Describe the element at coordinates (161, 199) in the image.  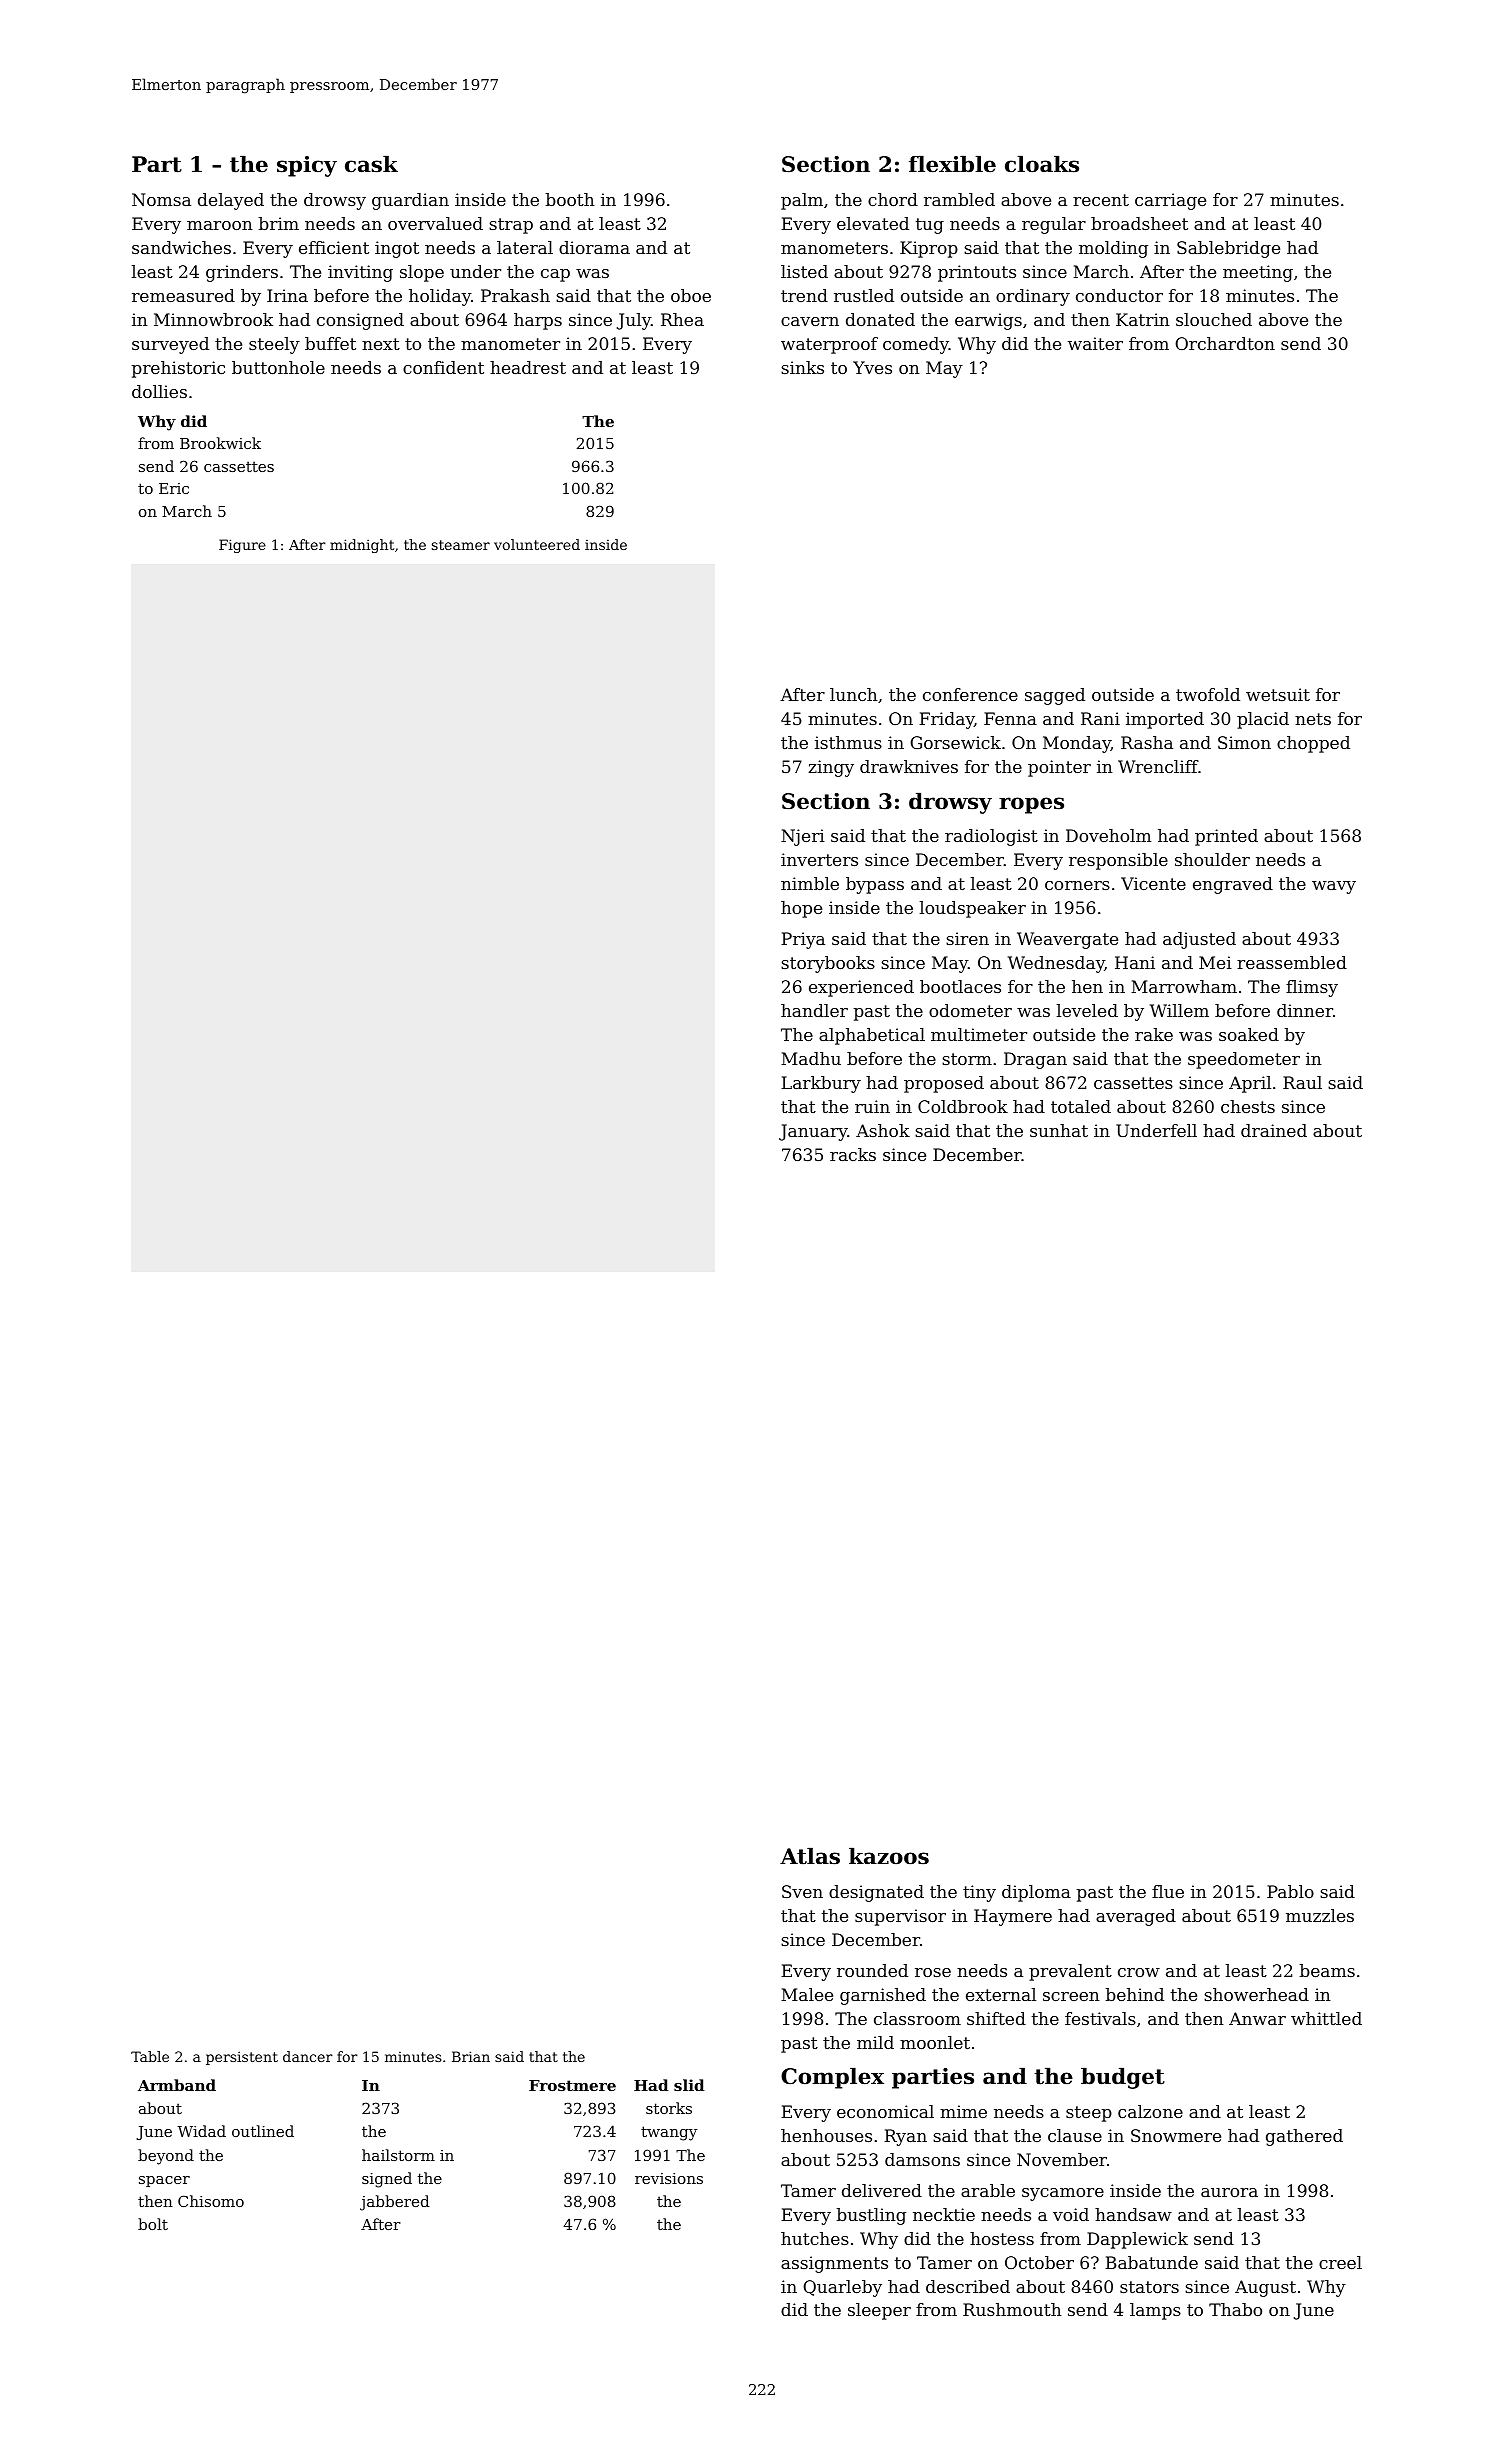
I see `Nomsa` at that location.
